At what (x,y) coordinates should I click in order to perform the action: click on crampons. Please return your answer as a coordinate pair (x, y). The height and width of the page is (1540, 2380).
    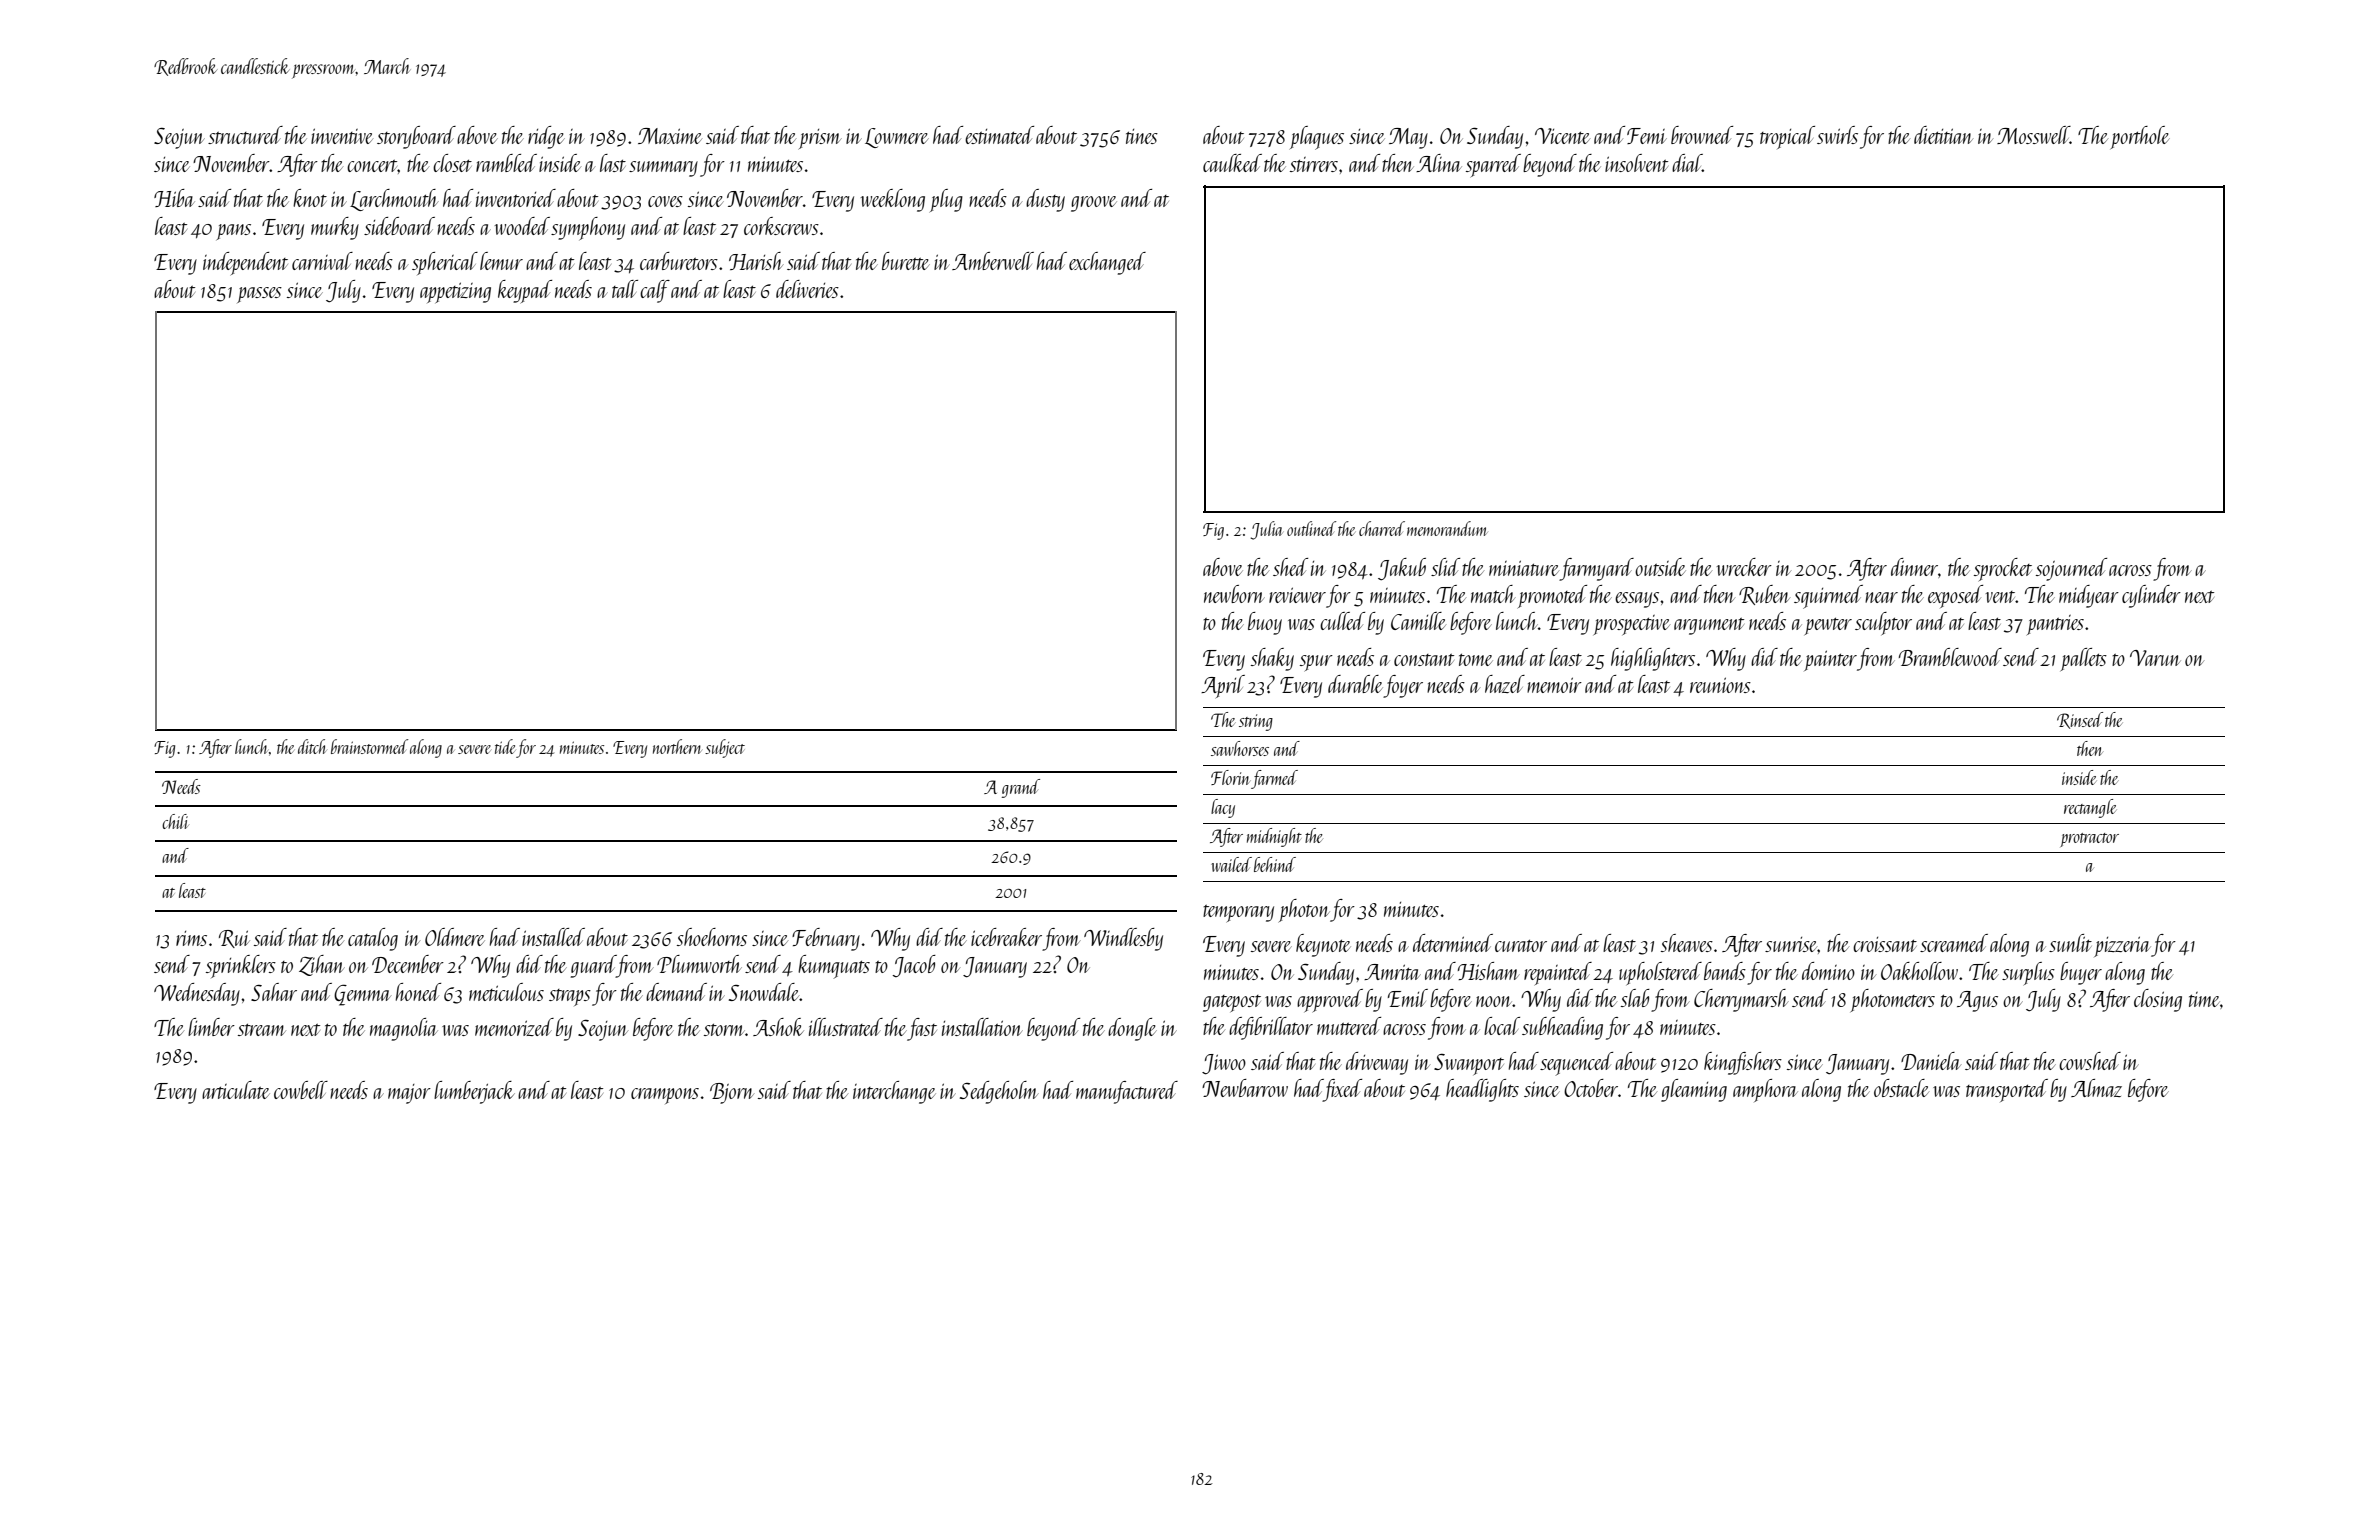
    Looking at the image, I should click on (665, 1096).
